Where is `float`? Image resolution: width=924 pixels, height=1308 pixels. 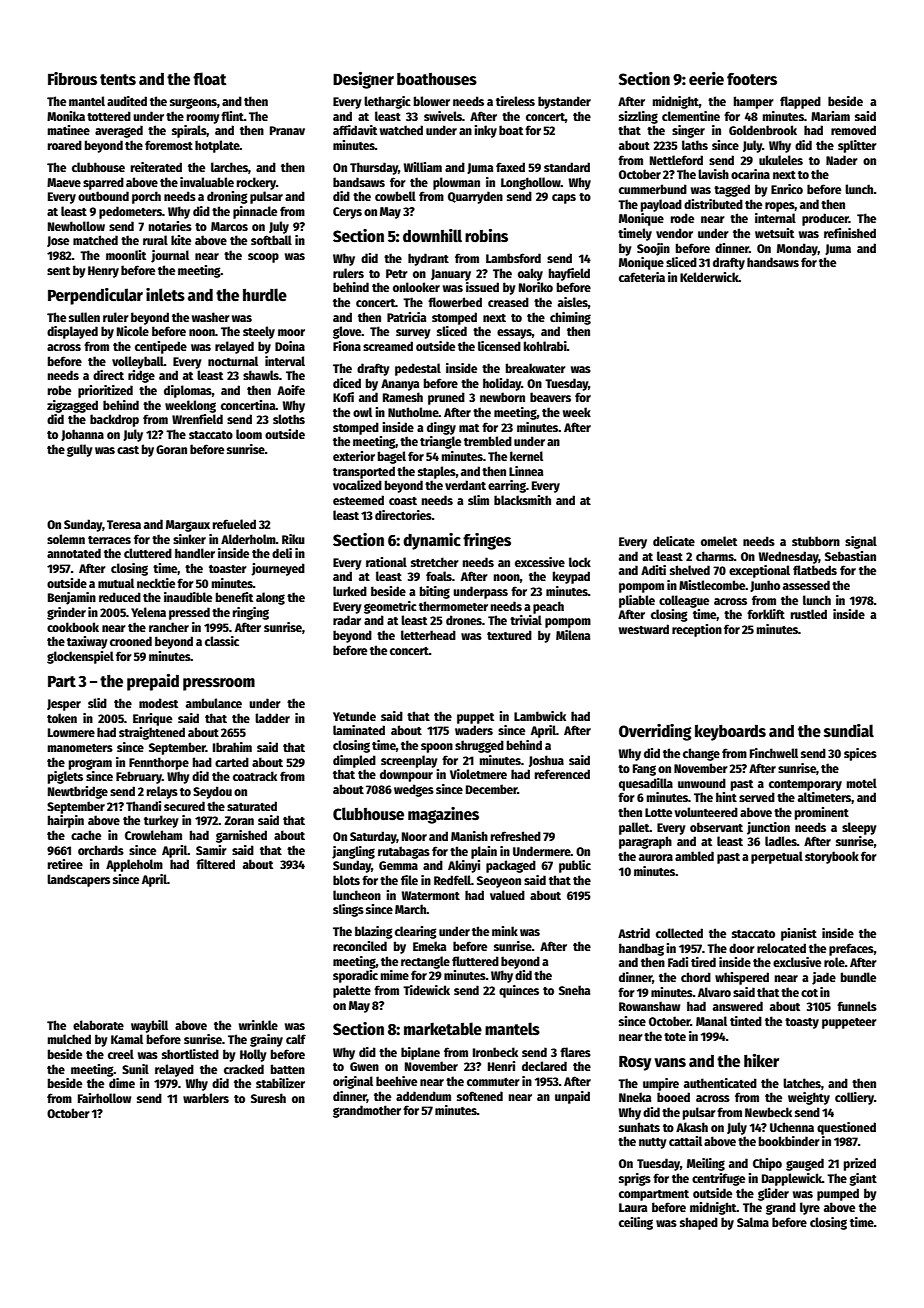 float is located at coordinates (210, 78).
